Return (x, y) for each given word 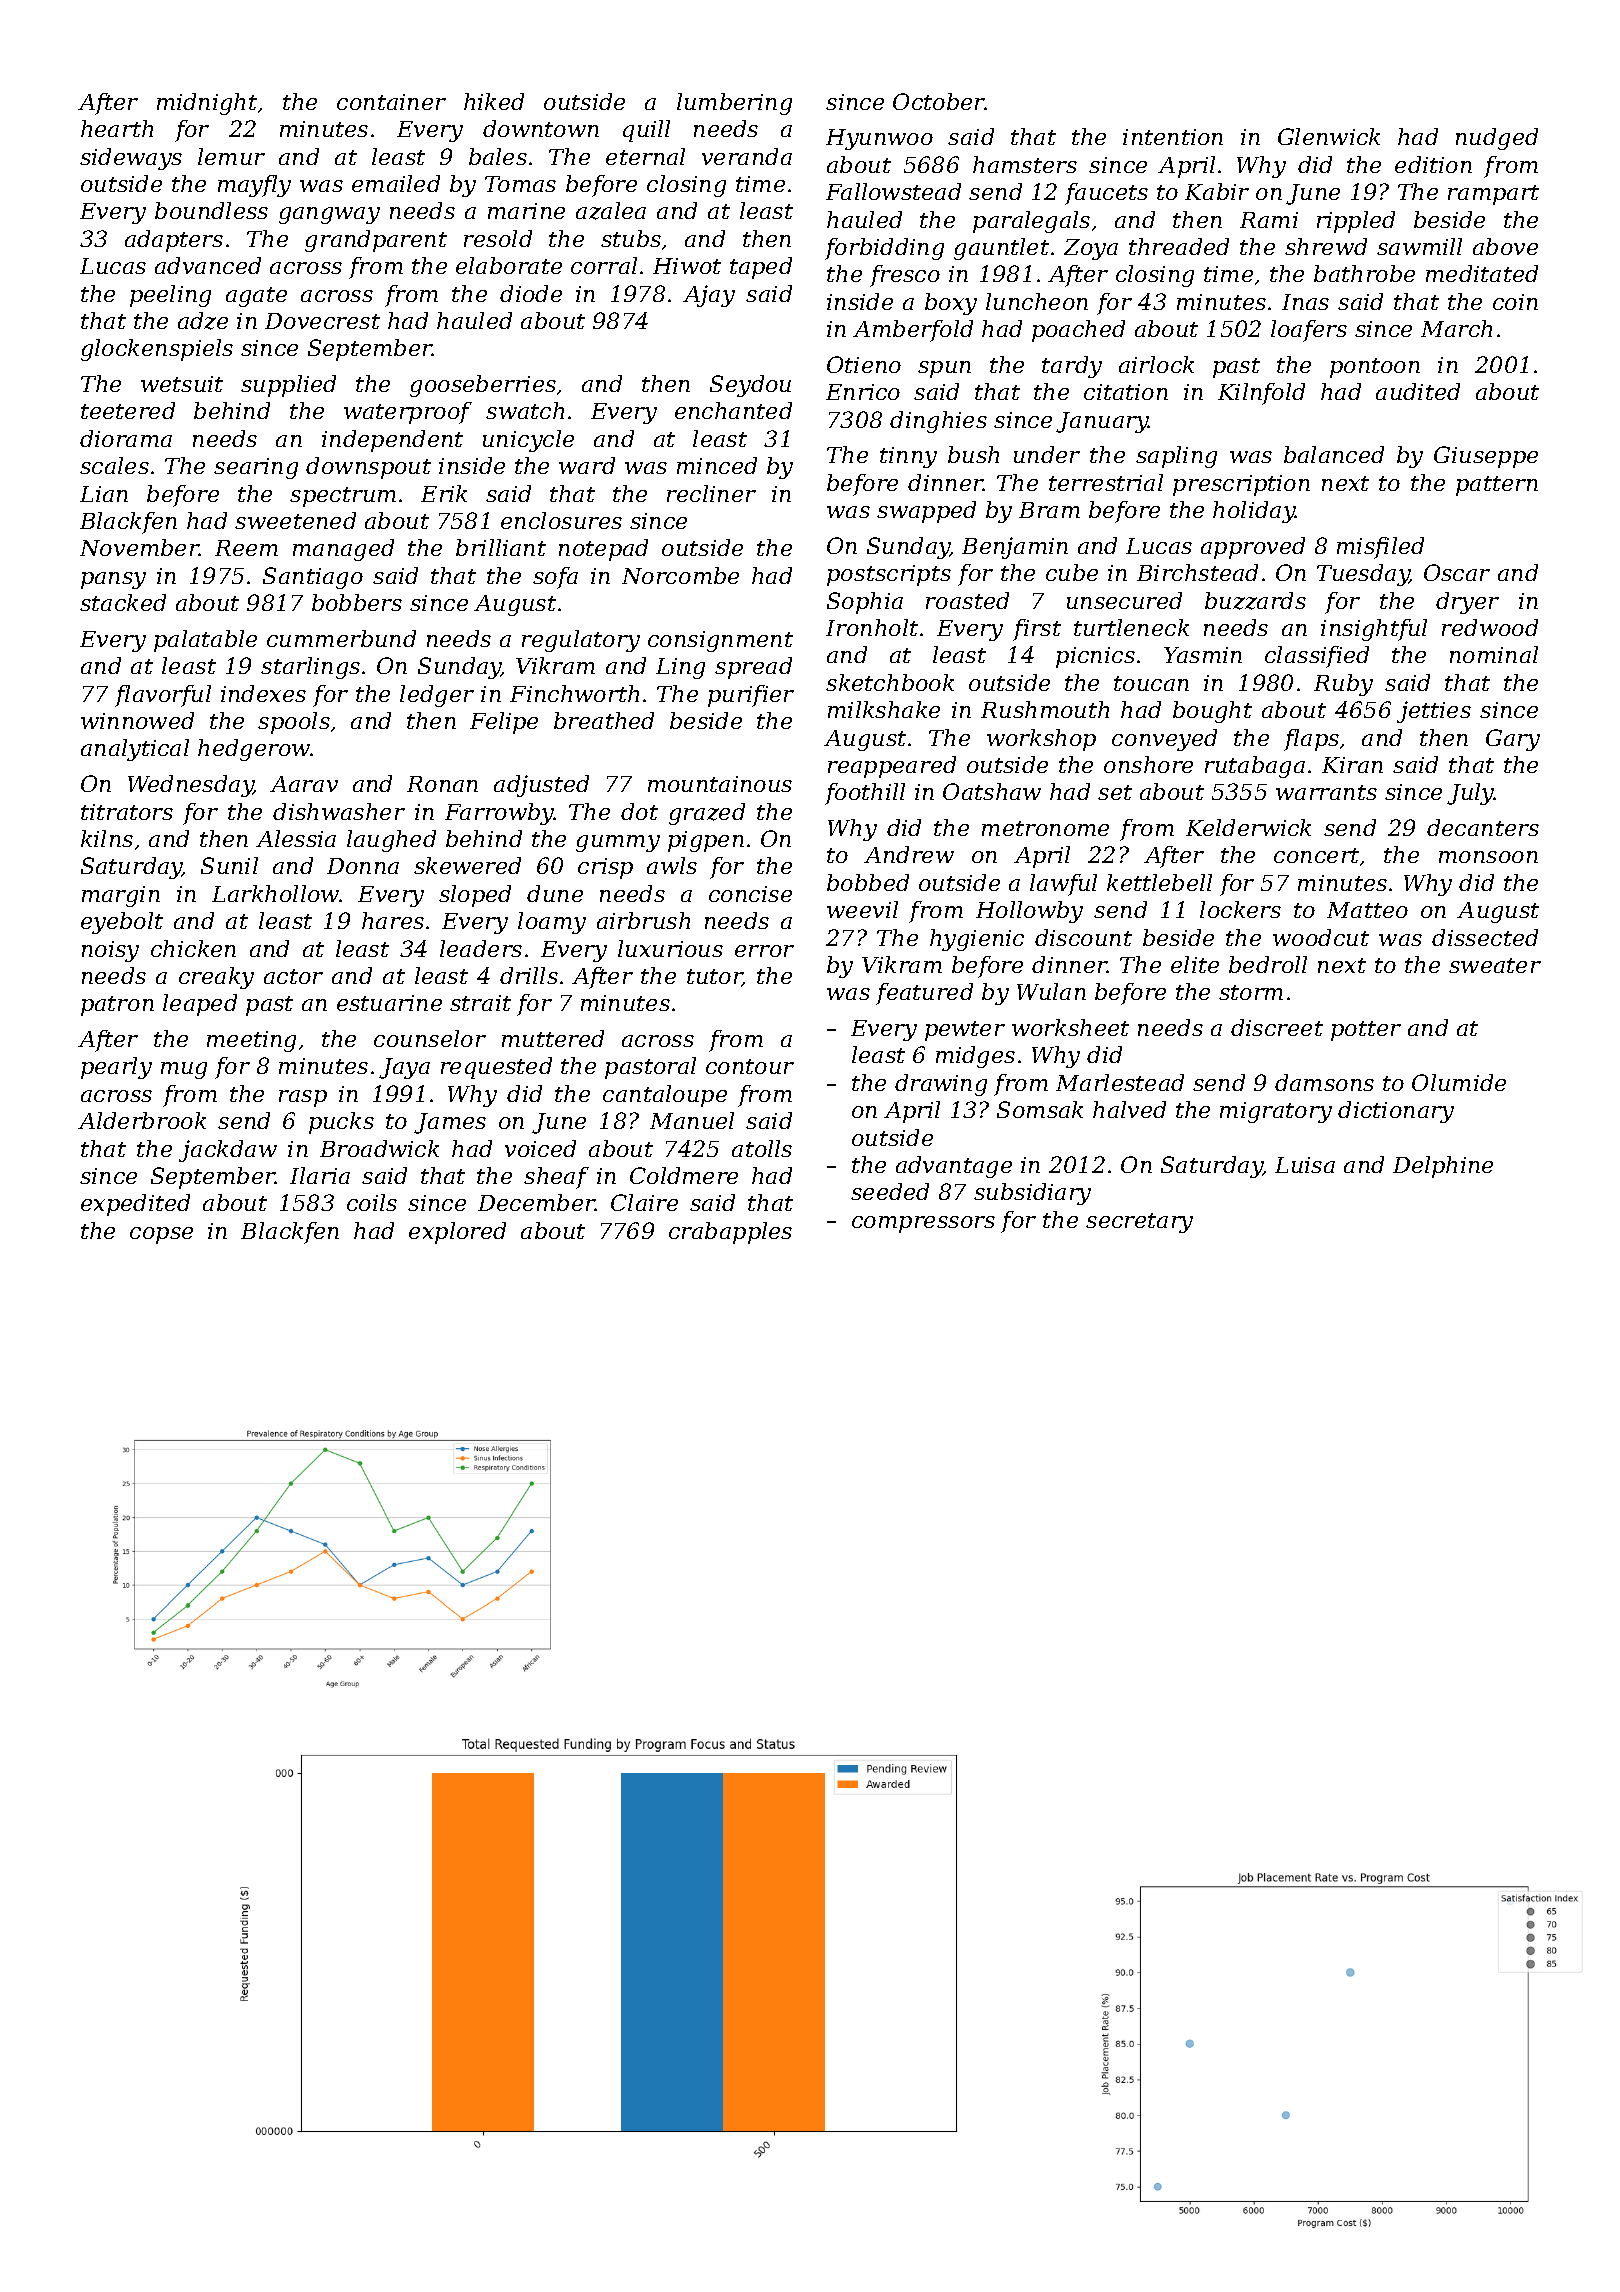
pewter (965, 1031)
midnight (207, 104)
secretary (1139, 1223)
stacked (123, 602)
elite (1195, 964)
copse (161, 1235)
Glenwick (1329, 136)
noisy (110, 951)
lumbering (734, 104)
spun (944, 369)
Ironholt (872, 627)
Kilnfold (1261, 394)
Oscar (1457, 572)
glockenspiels (157, 350)
